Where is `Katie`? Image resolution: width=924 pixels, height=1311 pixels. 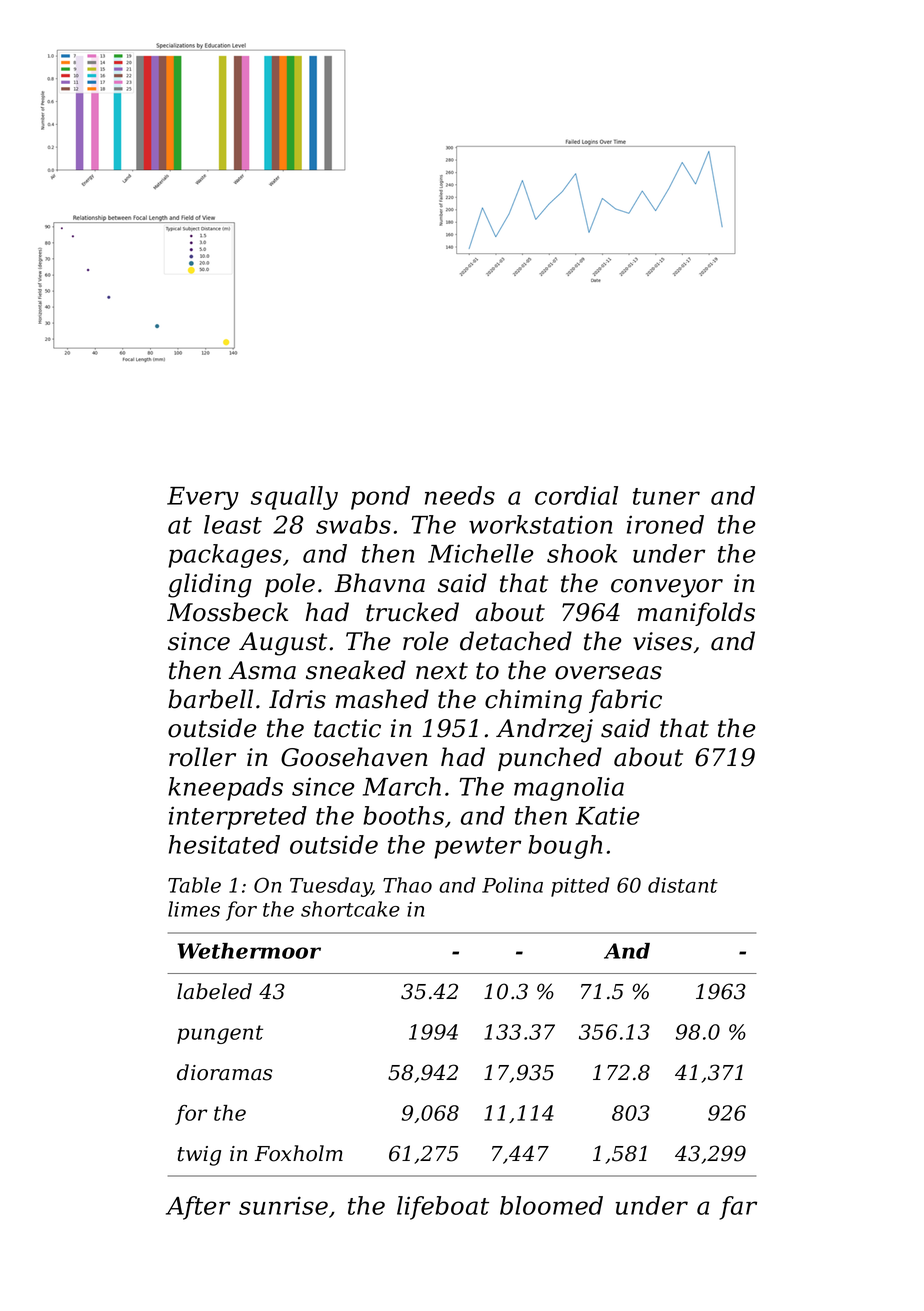
Katie is located at coordinates (607, 815).
